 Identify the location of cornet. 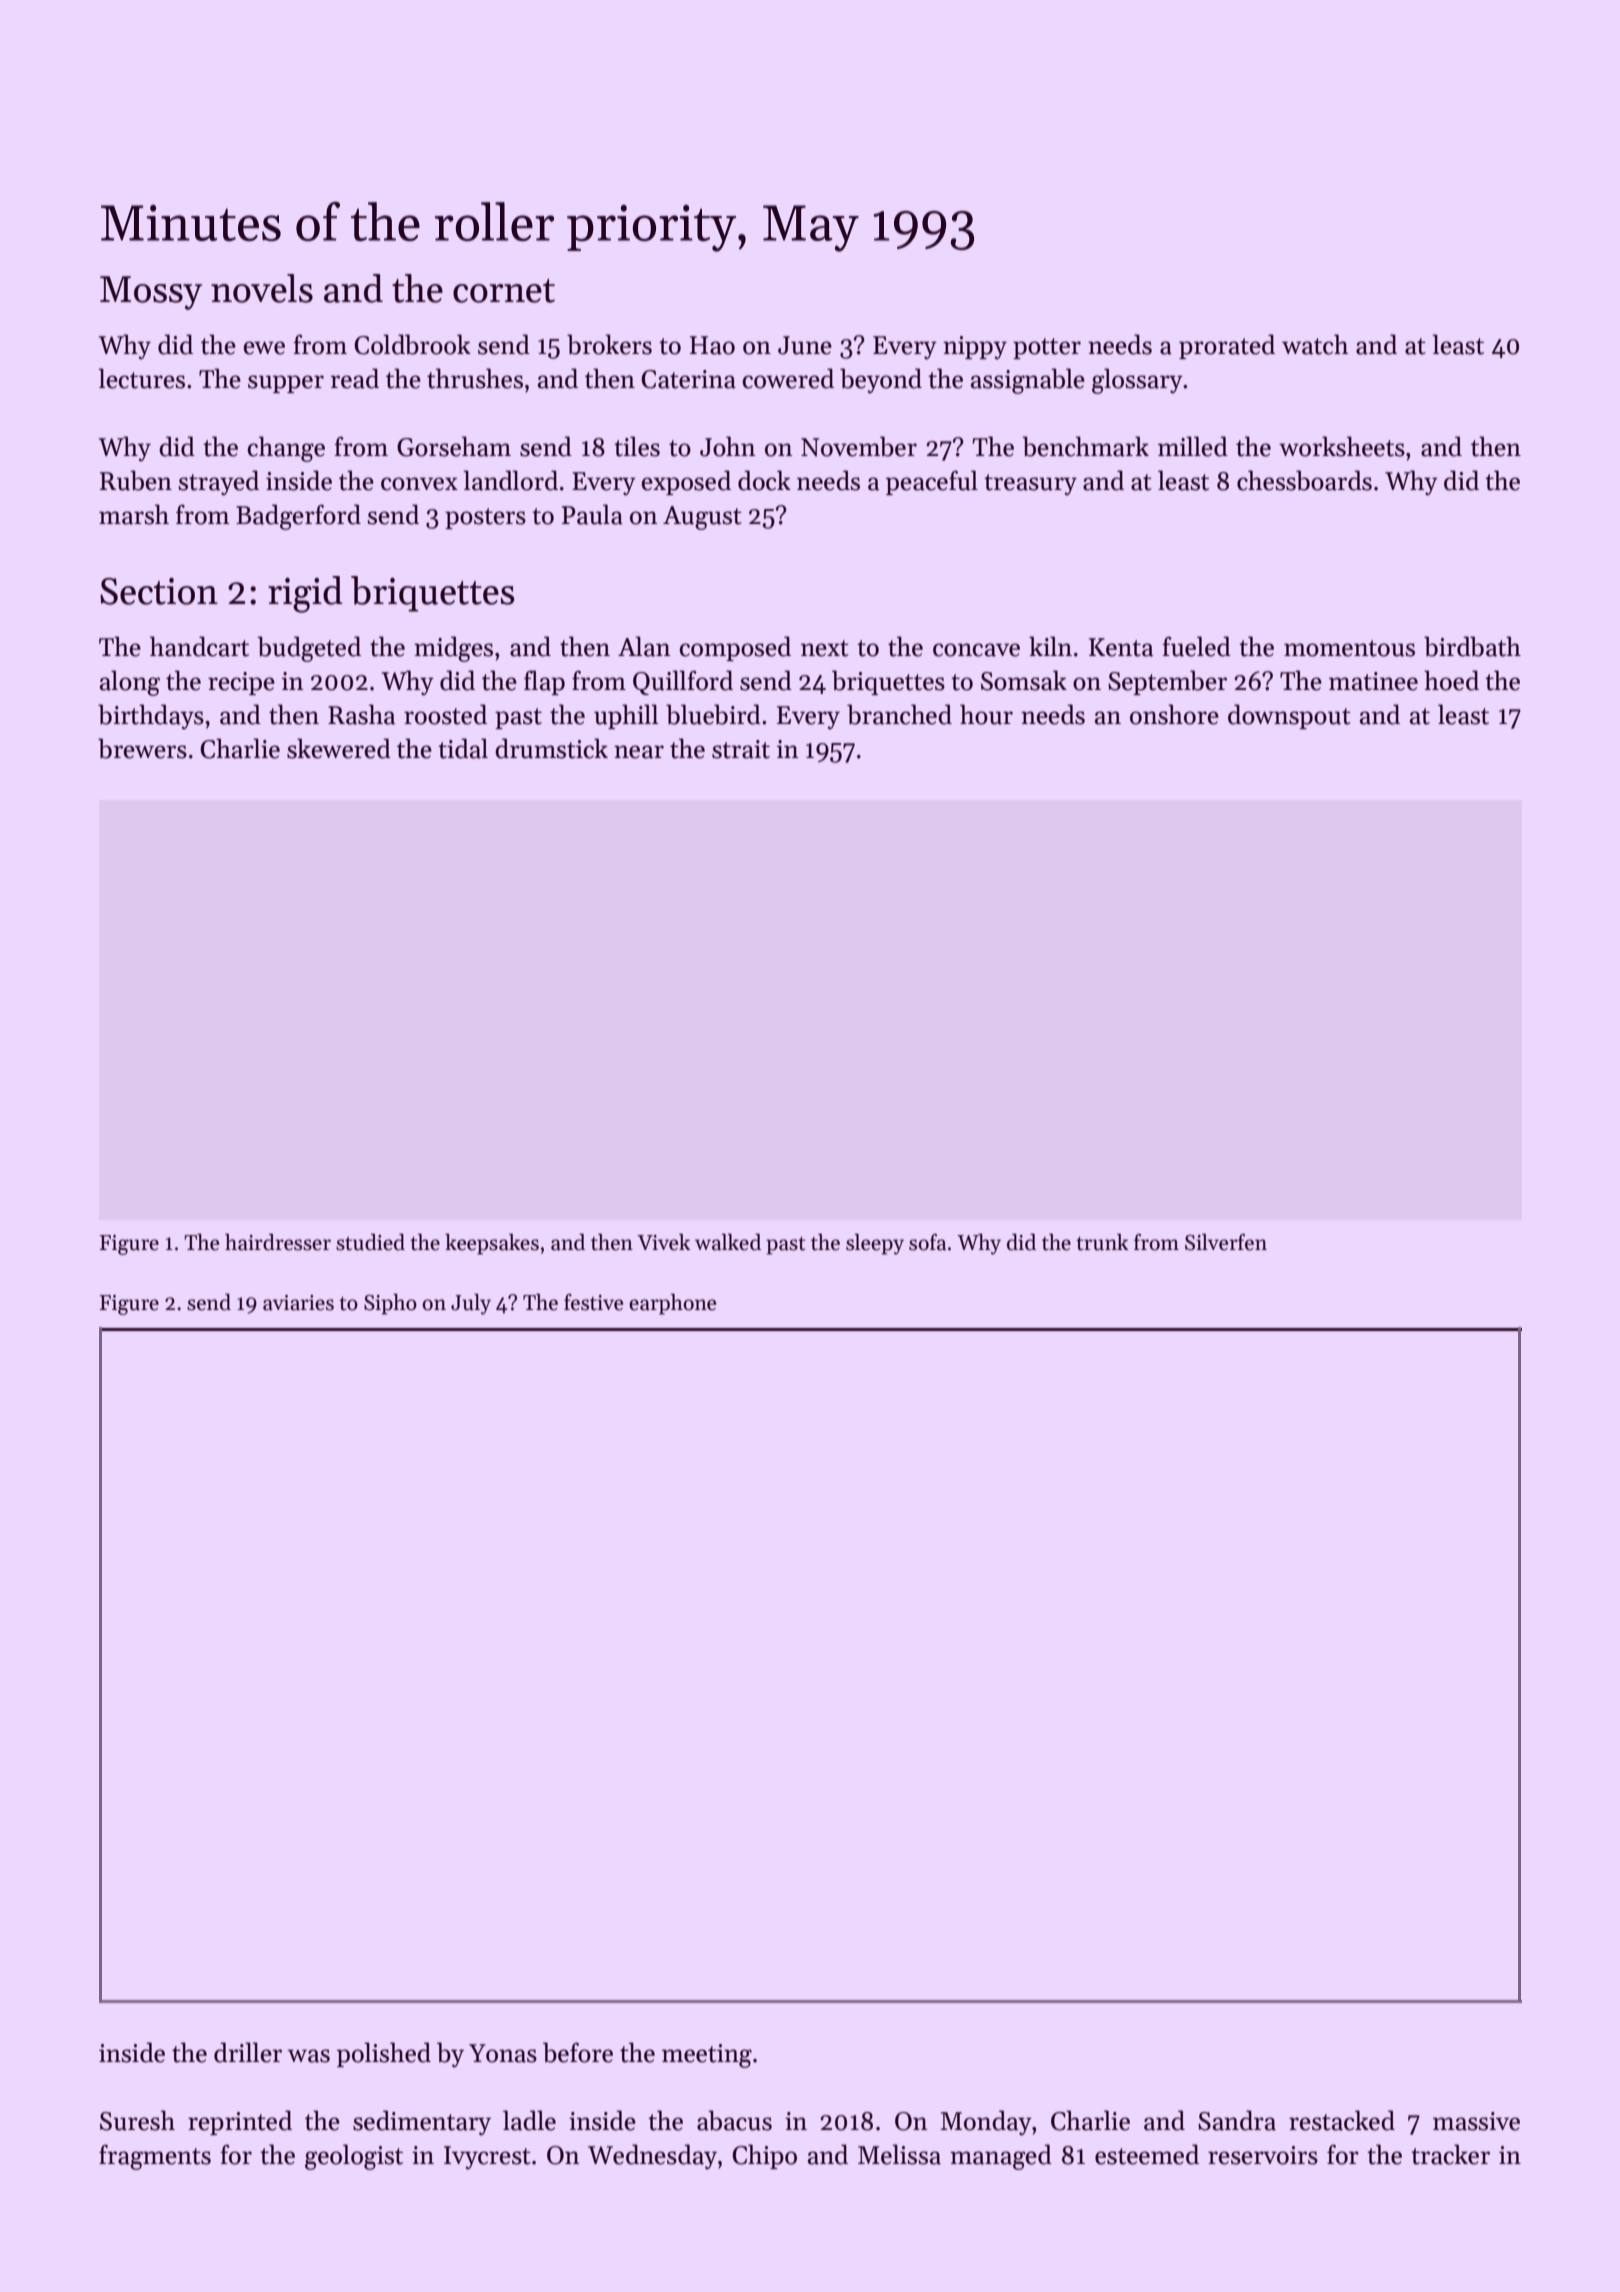
(504, 291).
